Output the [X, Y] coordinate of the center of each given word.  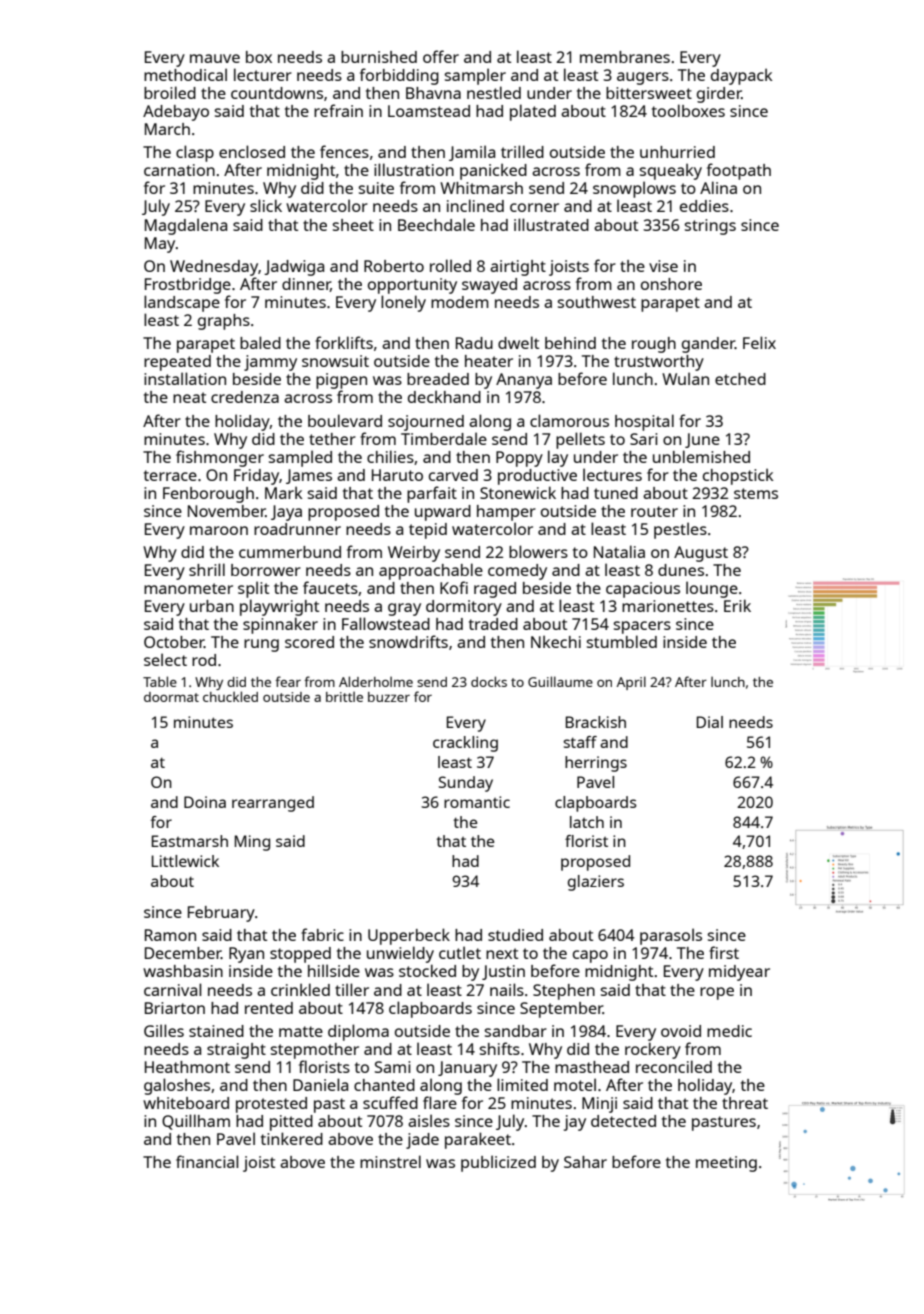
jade [422, 1141]
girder [719, 95]
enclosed [252, 151]
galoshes [177, 1086]
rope [717, 993]
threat [745, 1103]
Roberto [394, 266]
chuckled [230, 696]
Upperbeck [409, 936]
